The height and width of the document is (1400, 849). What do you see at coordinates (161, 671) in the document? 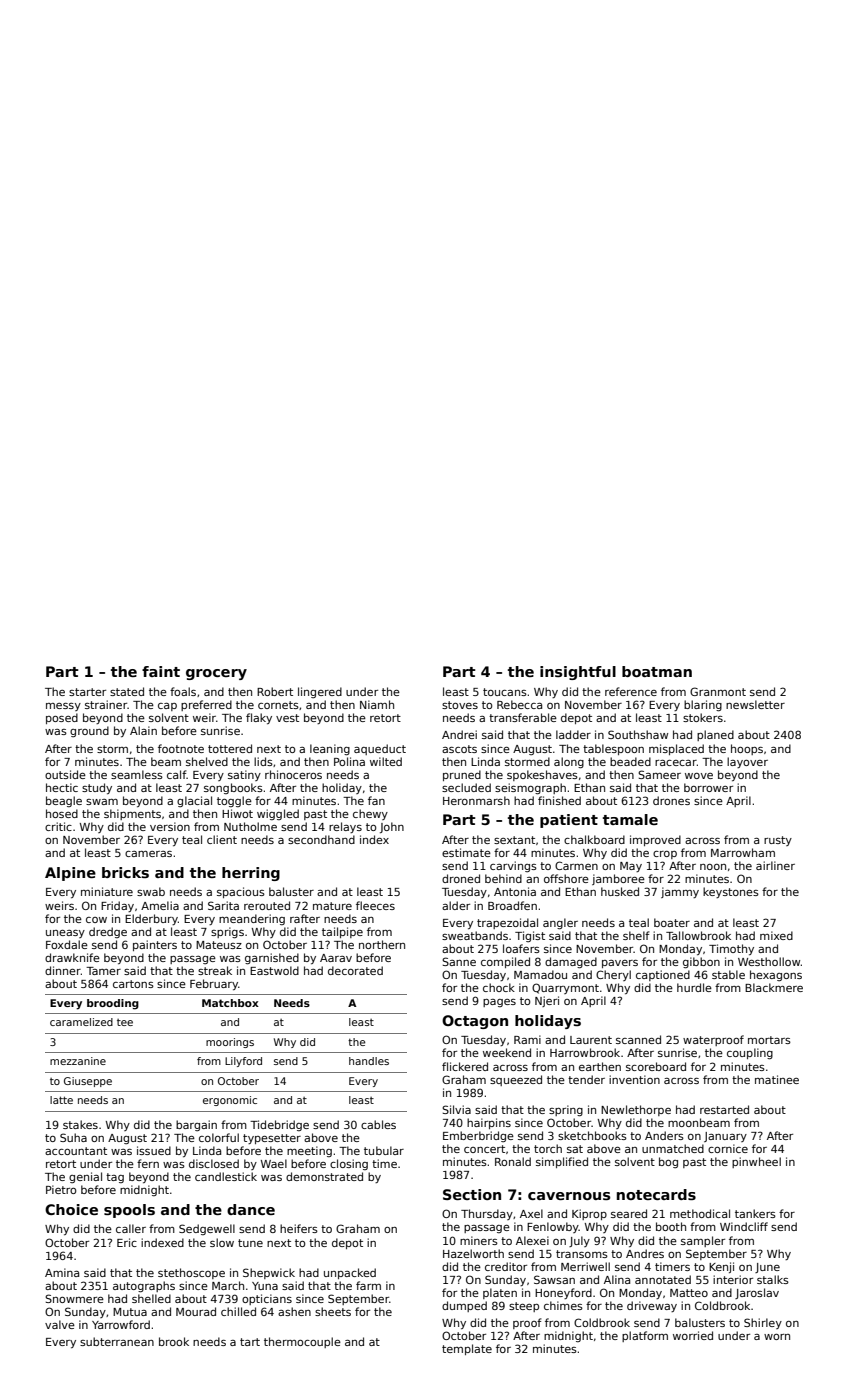
I see `faint` at bounding box center [161, 671].
